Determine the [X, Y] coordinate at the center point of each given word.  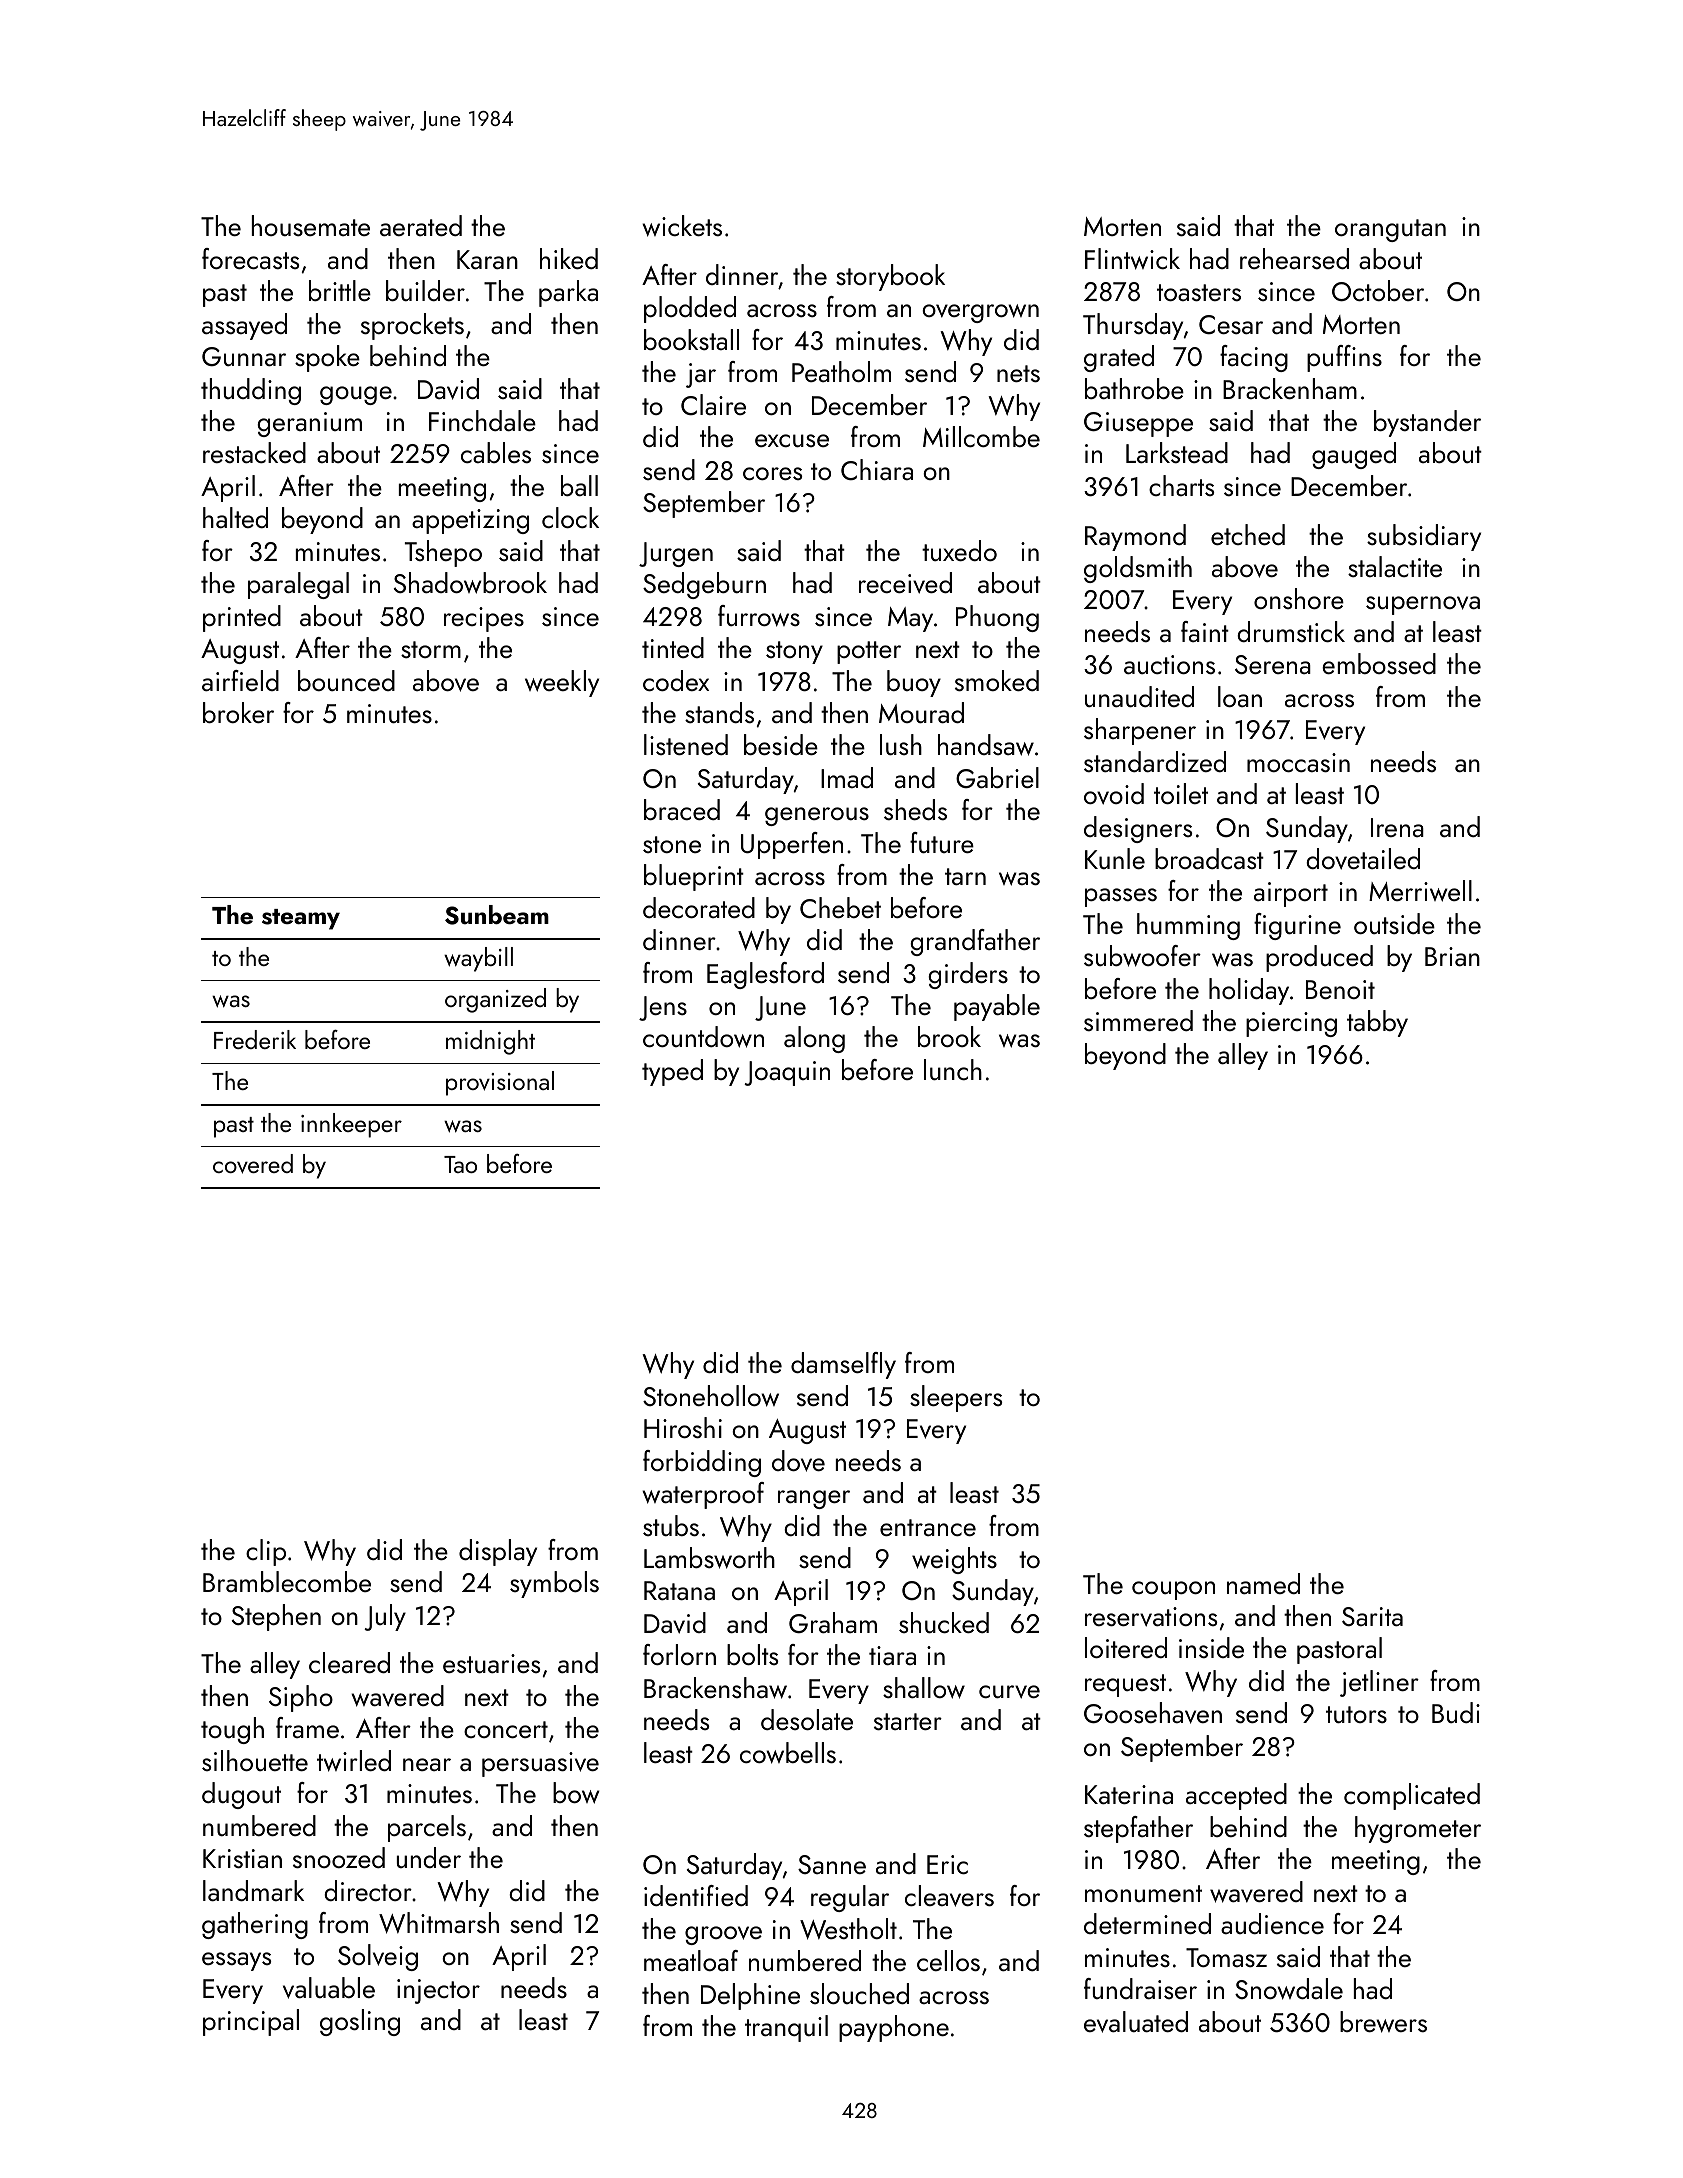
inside [1211, 1647]
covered [253, 1164]
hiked [569, 258]
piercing [1291, 1024]
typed [672, 1072]
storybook [890, 277]
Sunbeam [497, 915]
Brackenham [1290, 388]
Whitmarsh [439, 1923]
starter [908, 1721]
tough [232, 1730]
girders [968, 975]
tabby [1377, 1023]
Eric [947, 1864]
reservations [1151, 1617]
